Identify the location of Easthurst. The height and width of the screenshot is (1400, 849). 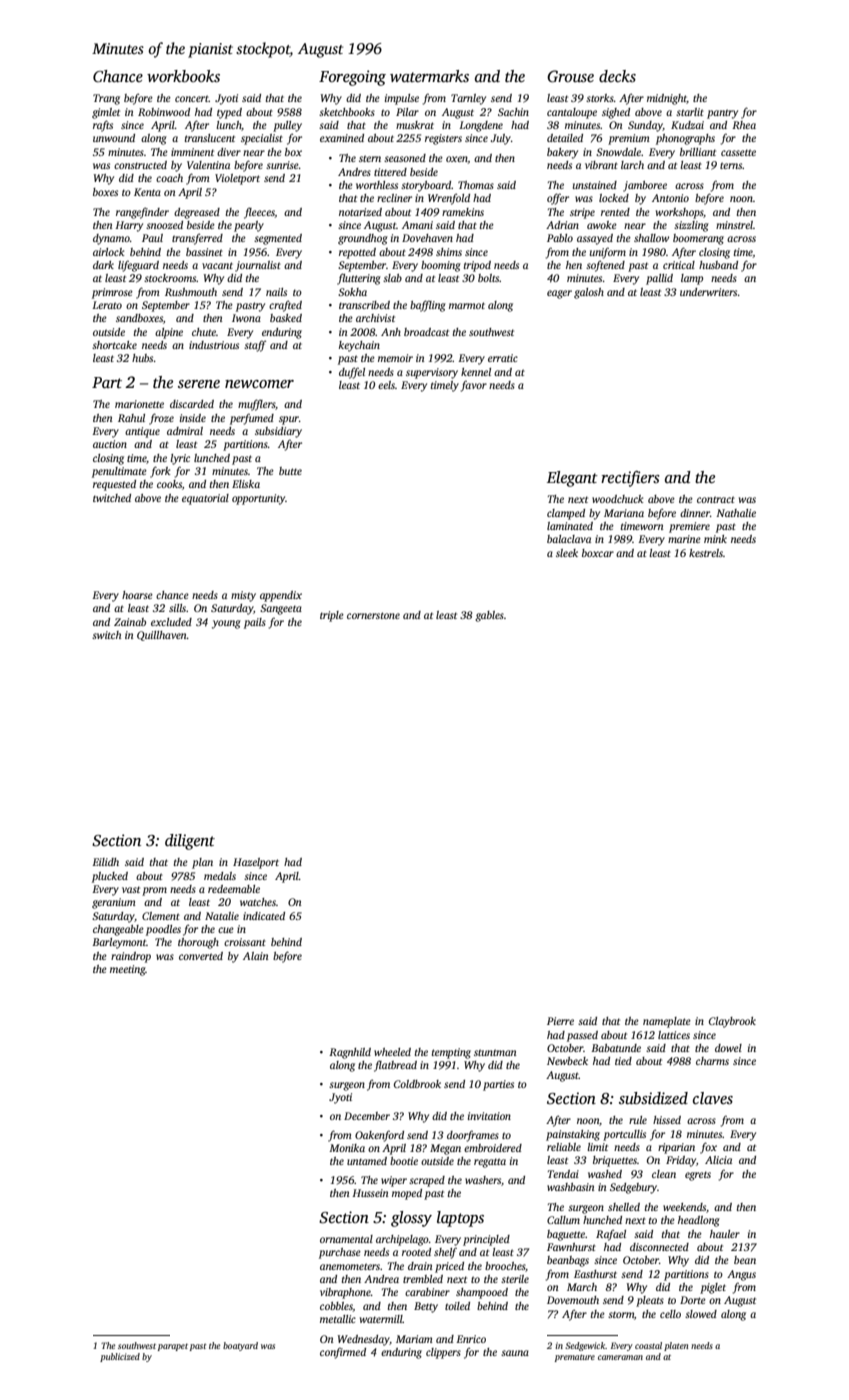
(595, 1274).
